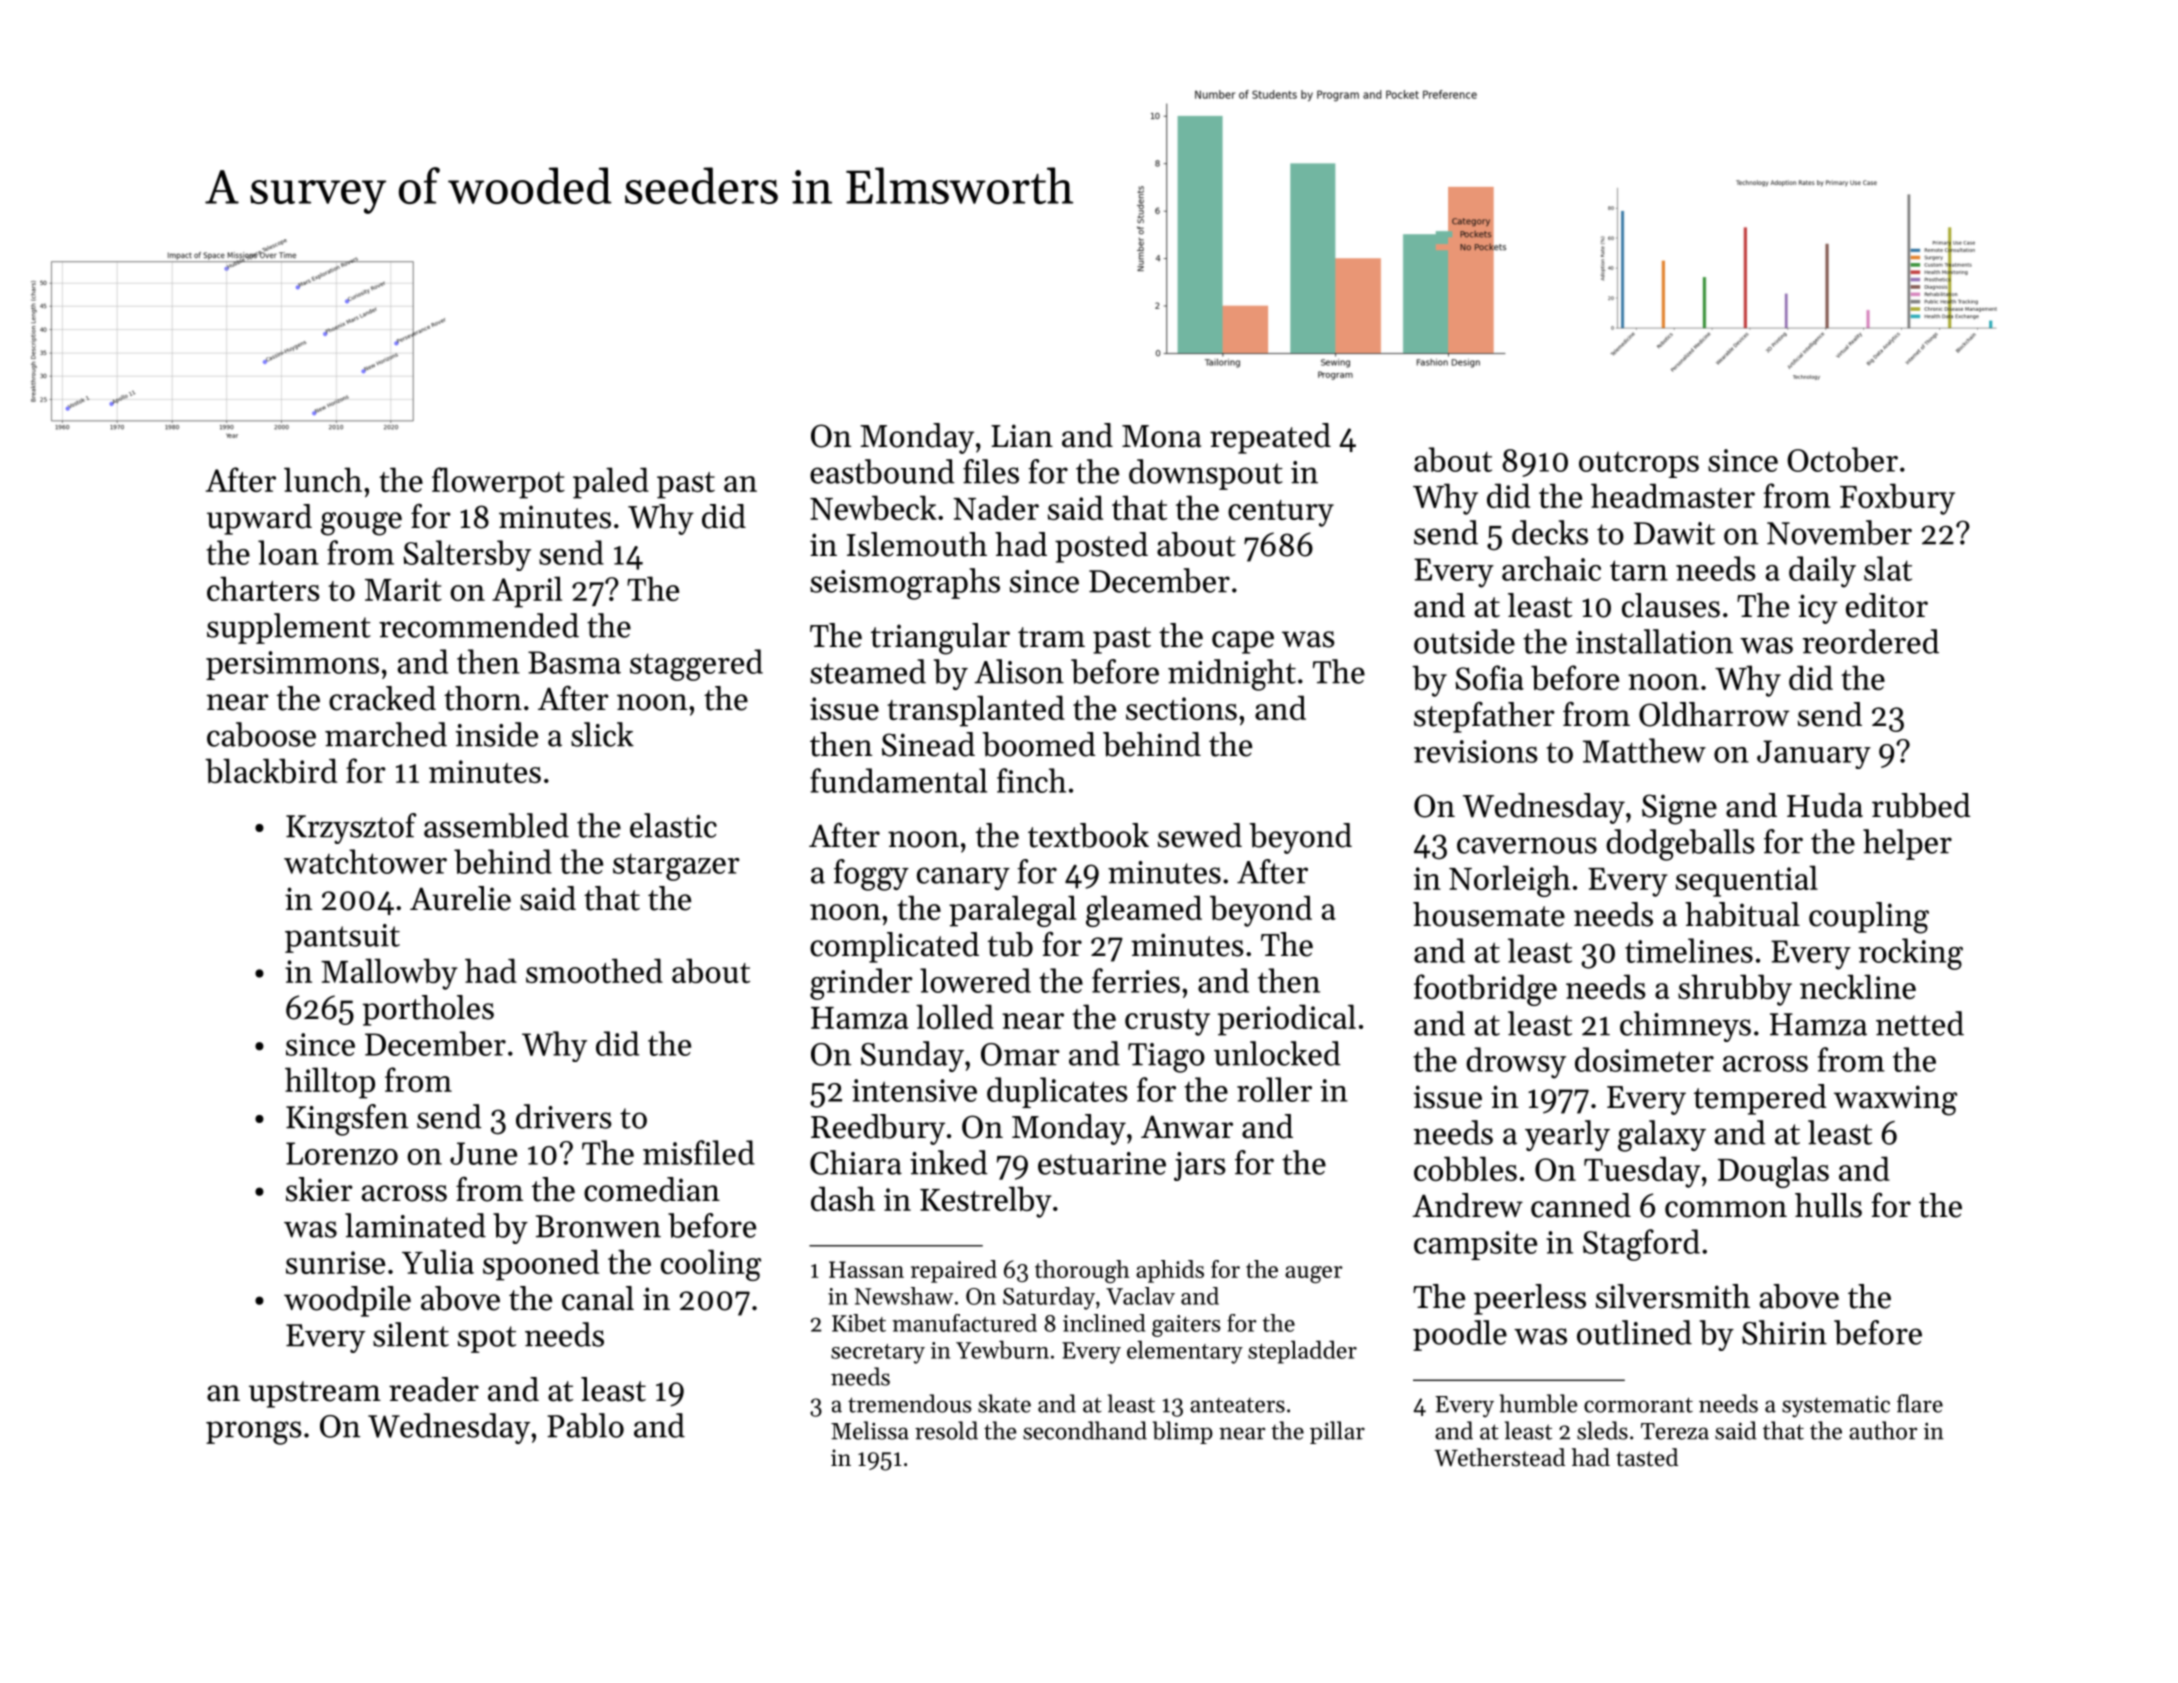  Describe the element at coordinates (1897, 499) in the image. I see `Foxbury` at that location.
